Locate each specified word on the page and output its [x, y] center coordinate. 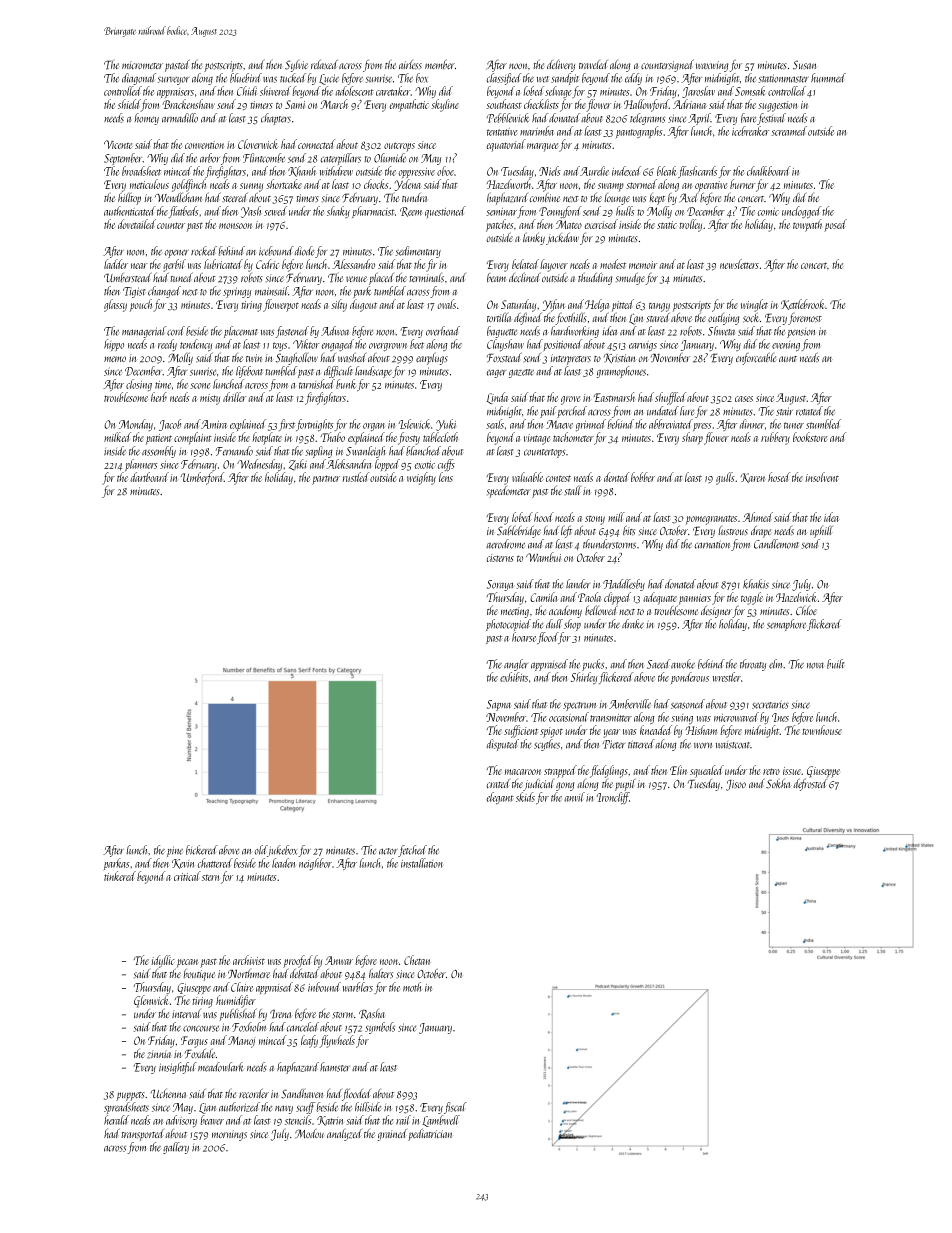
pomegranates [711, 520]
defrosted [810, 784]
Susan [805, 65]
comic [768, 212]
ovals [447, 304]
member [440, 64]
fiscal [455, 1108]
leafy [309, 1041]
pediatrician [430, 1134]
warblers [358, 987]
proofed [298, 961]
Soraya [500, 585]
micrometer [142, 65]
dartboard [149, 477]
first [287, 425]
